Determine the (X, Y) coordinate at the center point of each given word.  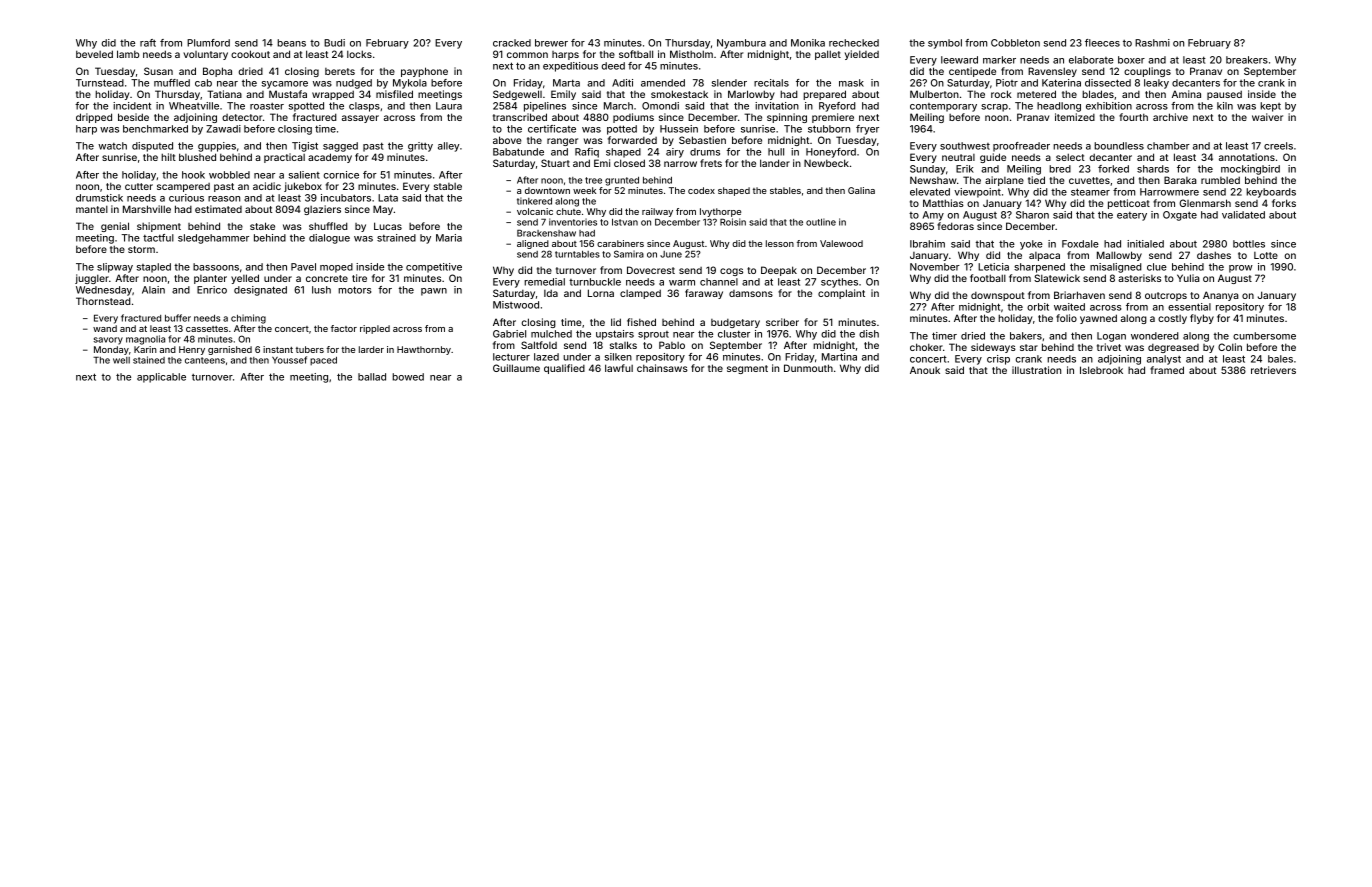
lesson (780, 243)
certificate (552, 129)
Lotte (1266, 255)
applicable (161, 378)
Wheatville (194, 106)
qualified (564, 369)
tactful (158, 238)
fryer (867, 130)
